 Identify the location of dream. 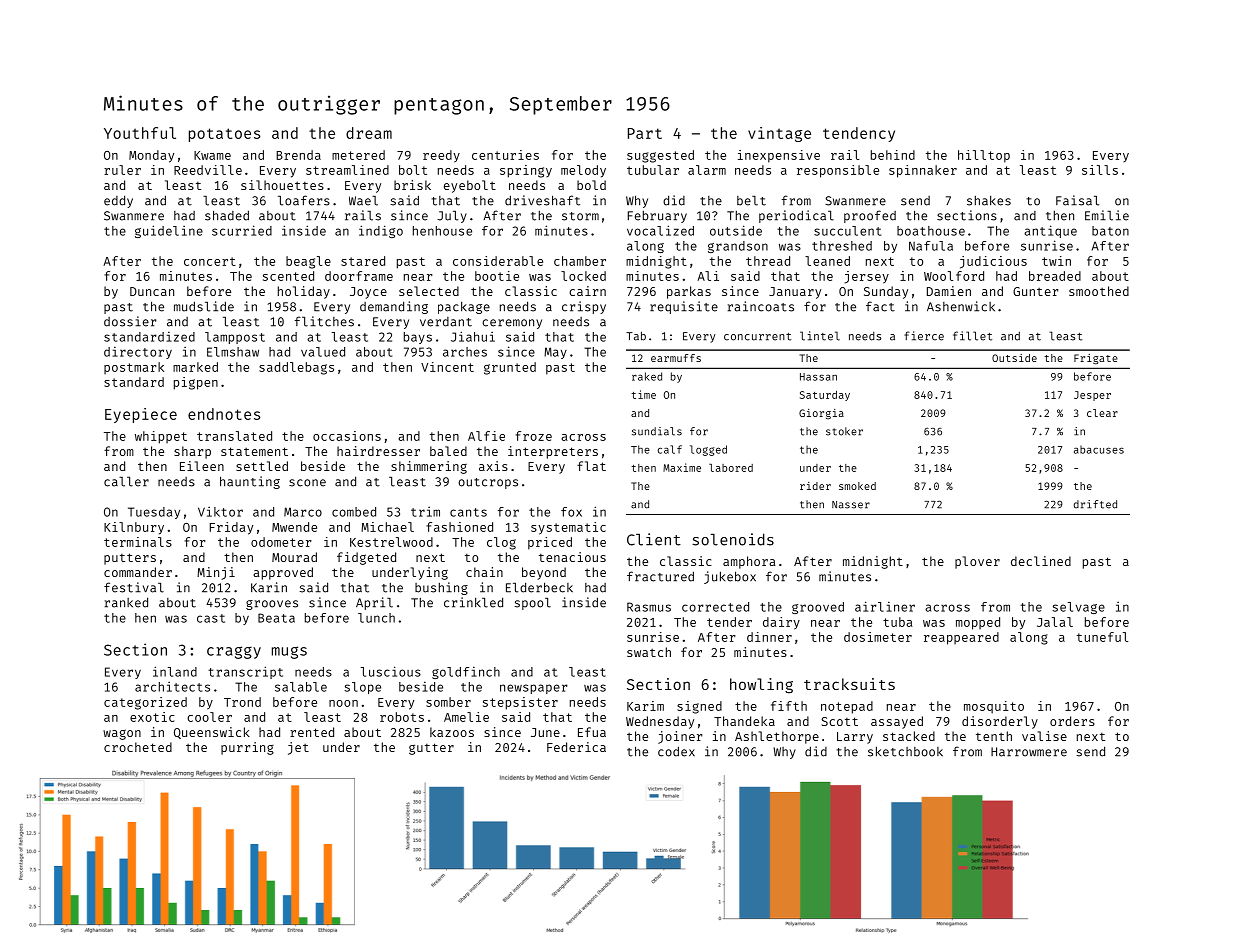
(369, 133).
